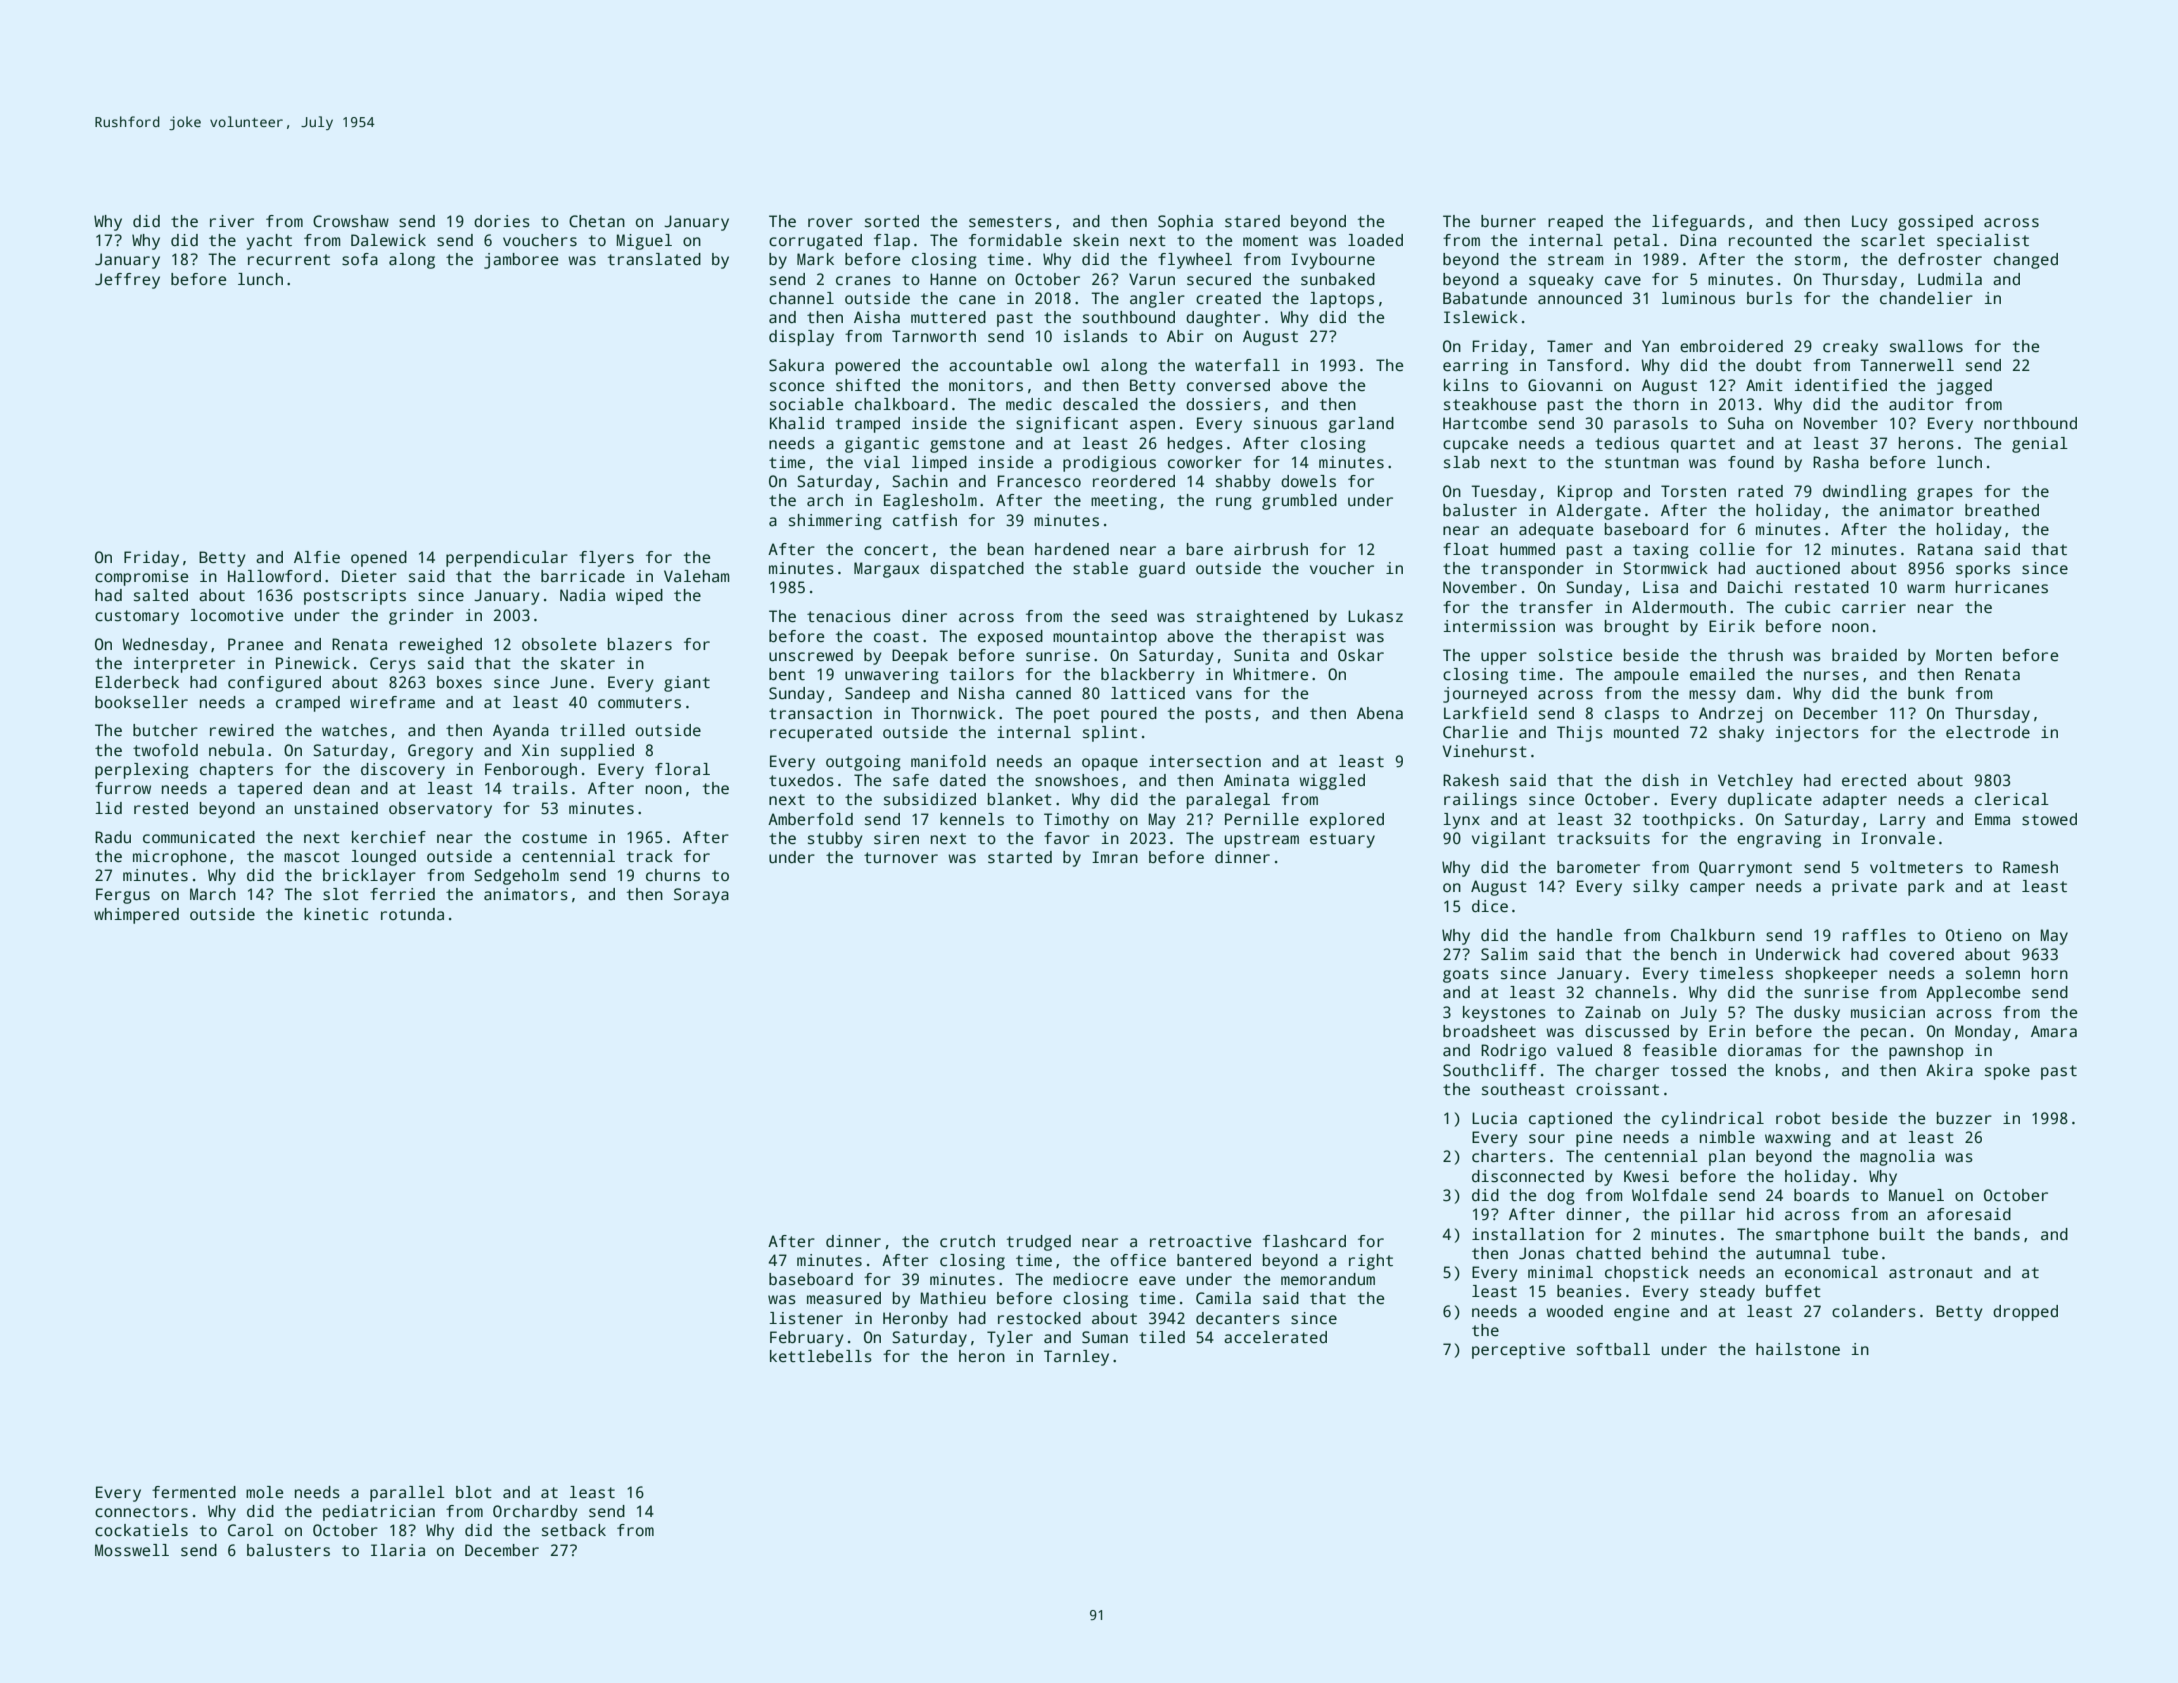  What do you see at coordinates (383, 858) in the screenshot?
I see `lounged` at bounding box center [383, 858].
